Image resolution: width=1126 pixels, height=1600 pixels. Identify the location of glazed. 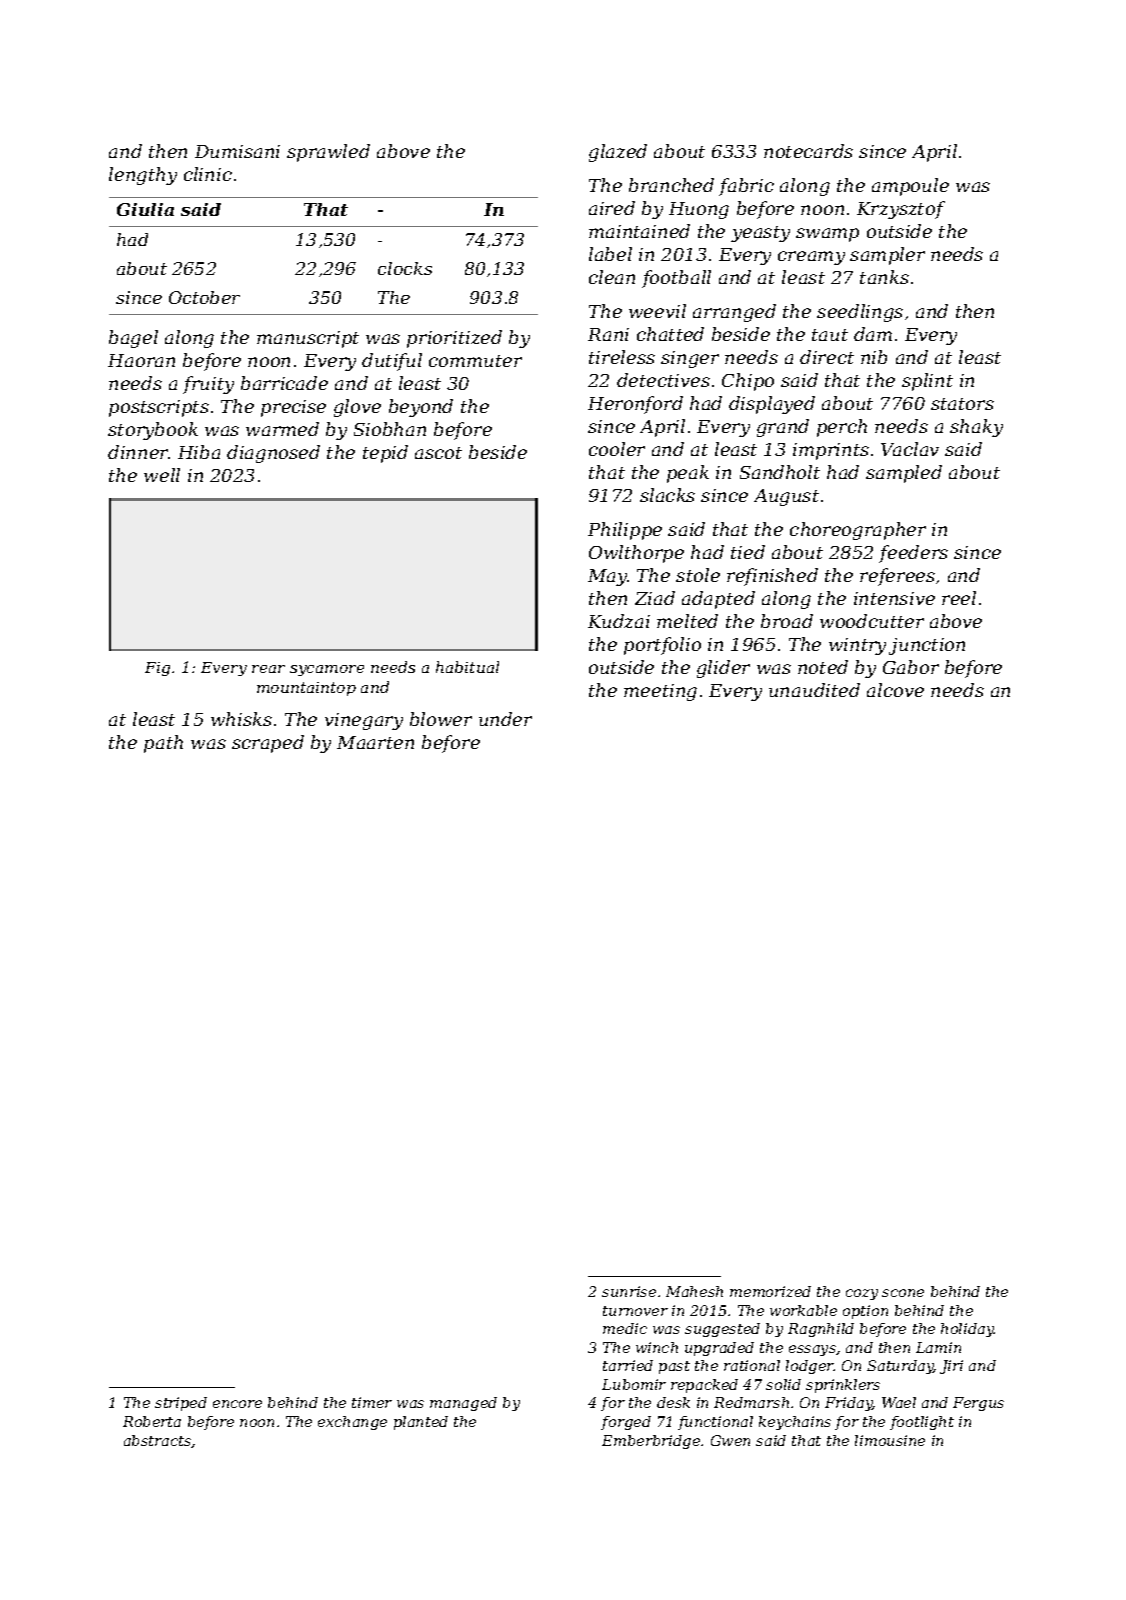
(618, 153).
